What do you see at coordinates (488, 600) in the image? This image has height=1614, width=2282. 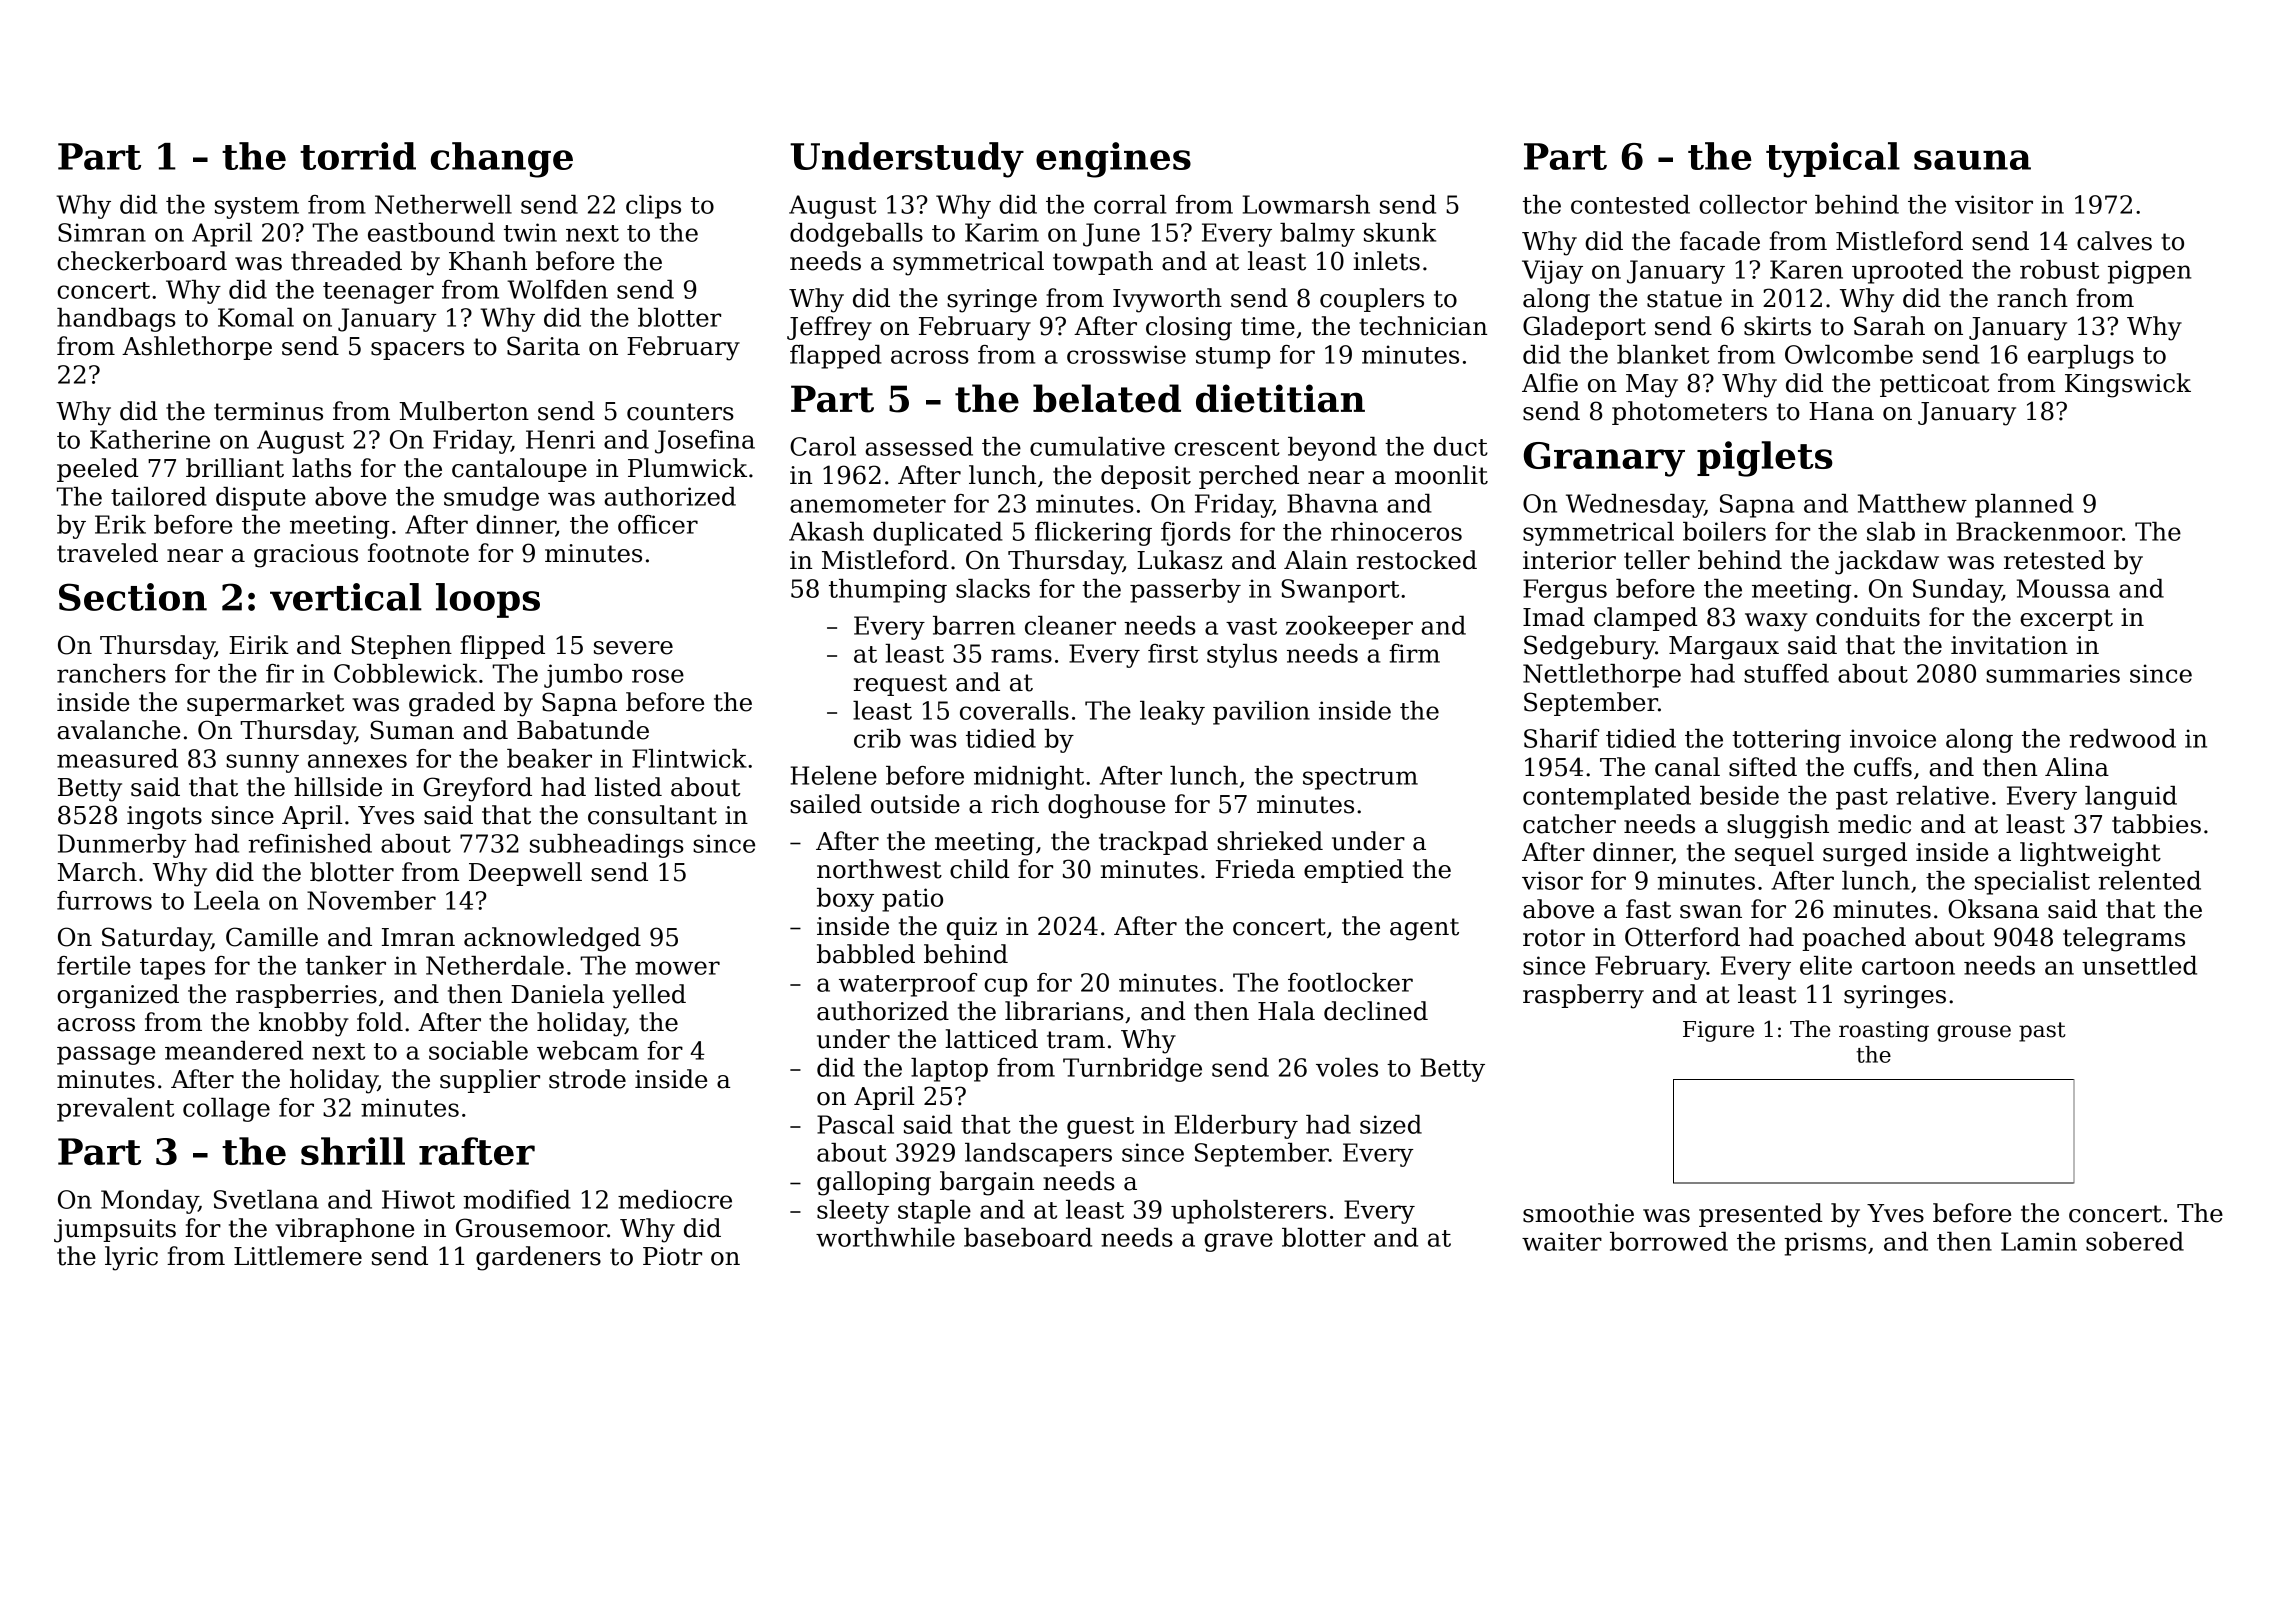 I see `loops` at bounding box center [488, 600].
